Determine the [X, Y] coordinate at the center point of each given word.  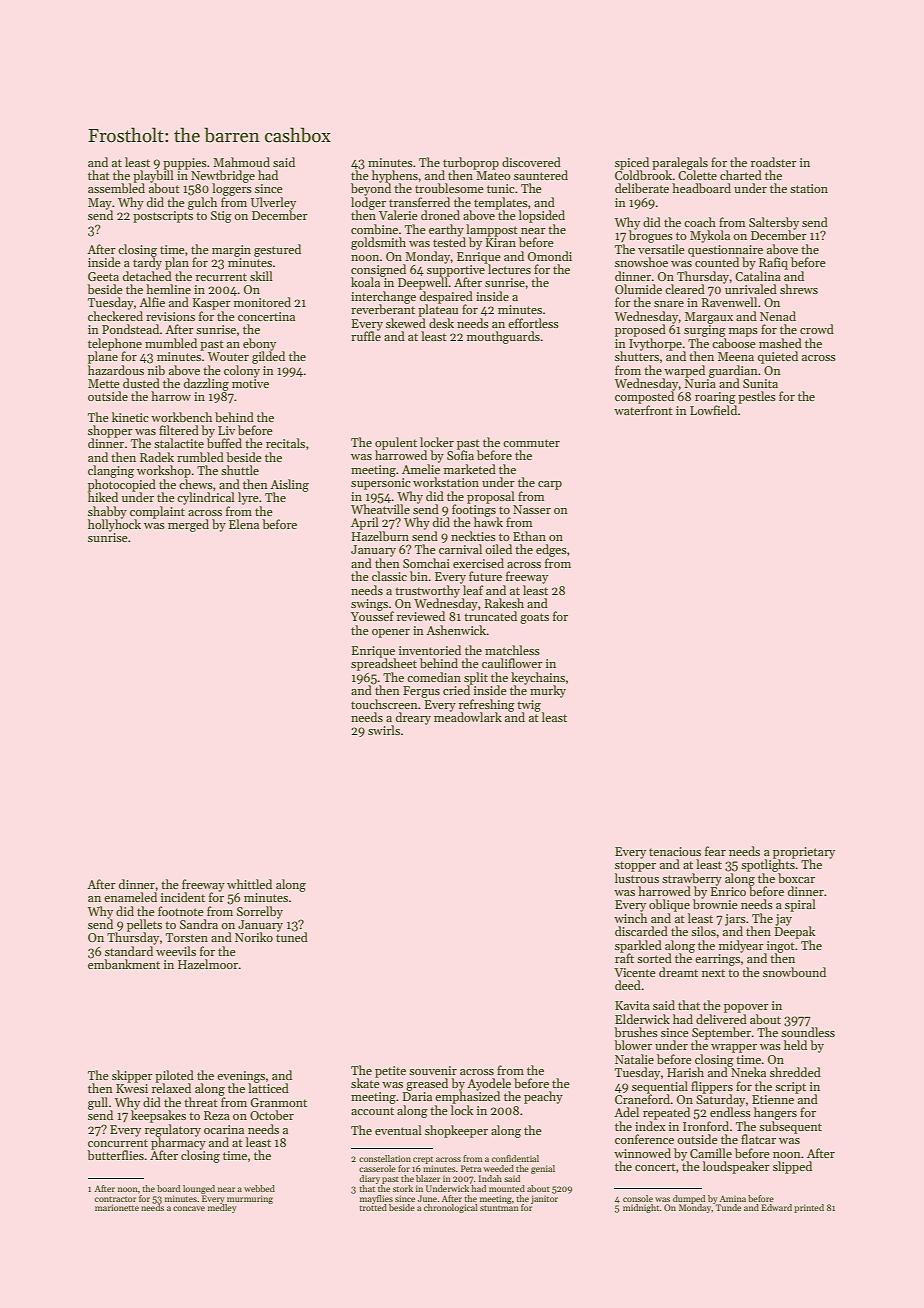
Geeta [103, 276]
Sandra [199, 924]
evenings [241, 1077]
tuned [292, 937]
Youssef [372, 616]
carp [550, 485]
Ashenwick [456, 630]
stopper [635, 866]
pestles [757, 397]
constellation [385, 1158]
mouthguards [503, 337]
